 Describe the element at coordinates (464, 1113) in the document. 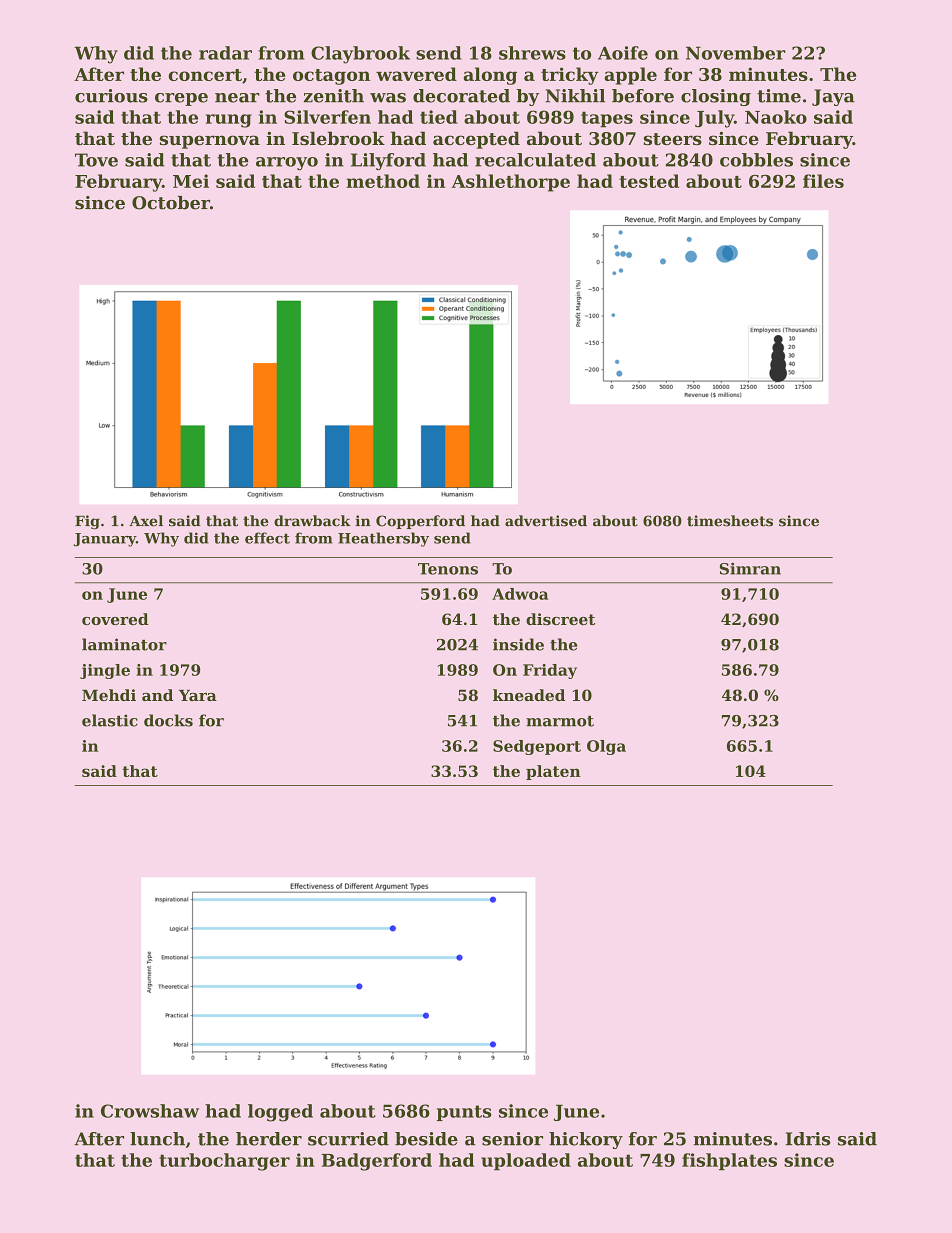

I see `punts` at that location.
